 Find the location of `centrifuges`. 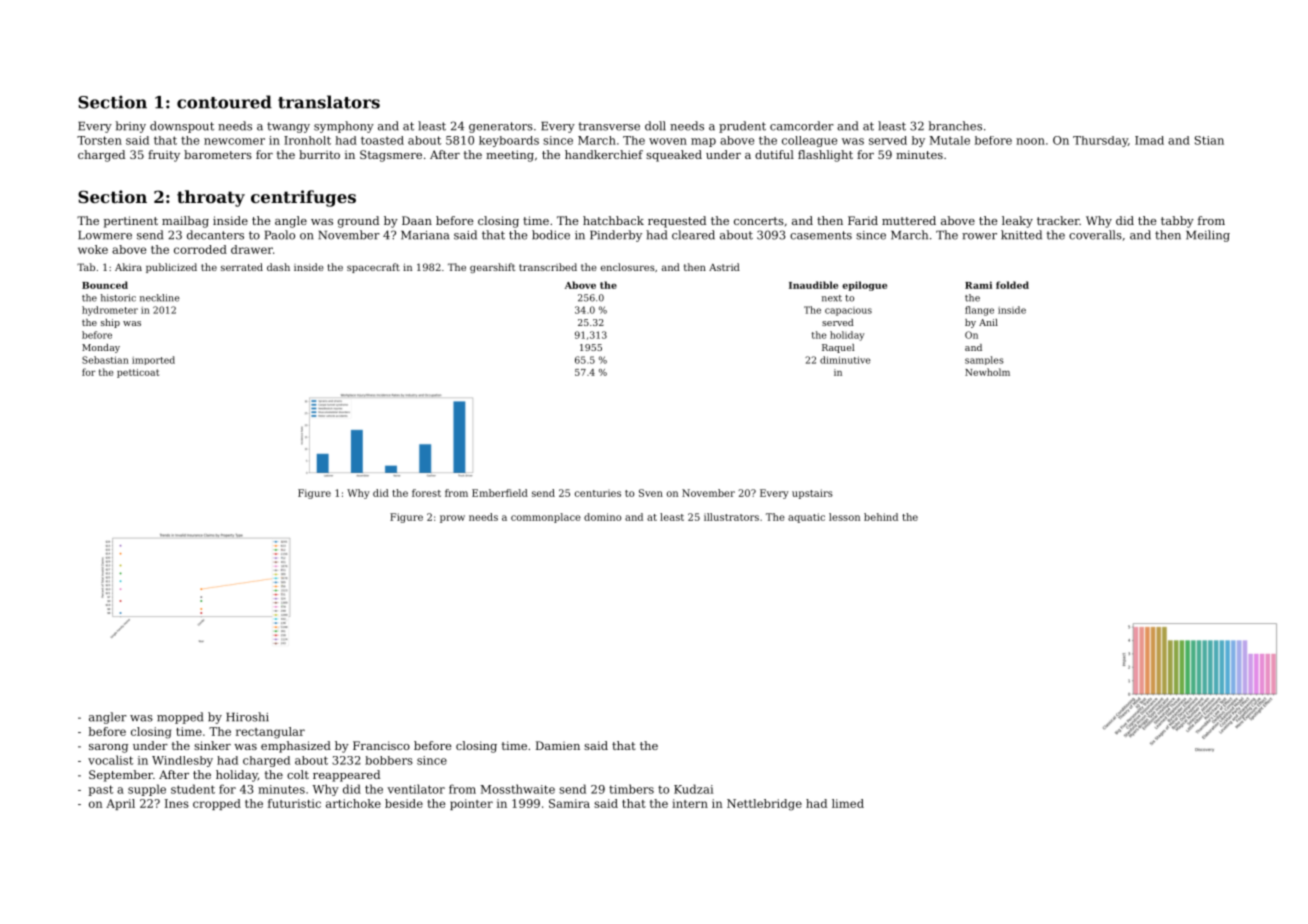

centrifuges is located at coordinates (303, 198).
